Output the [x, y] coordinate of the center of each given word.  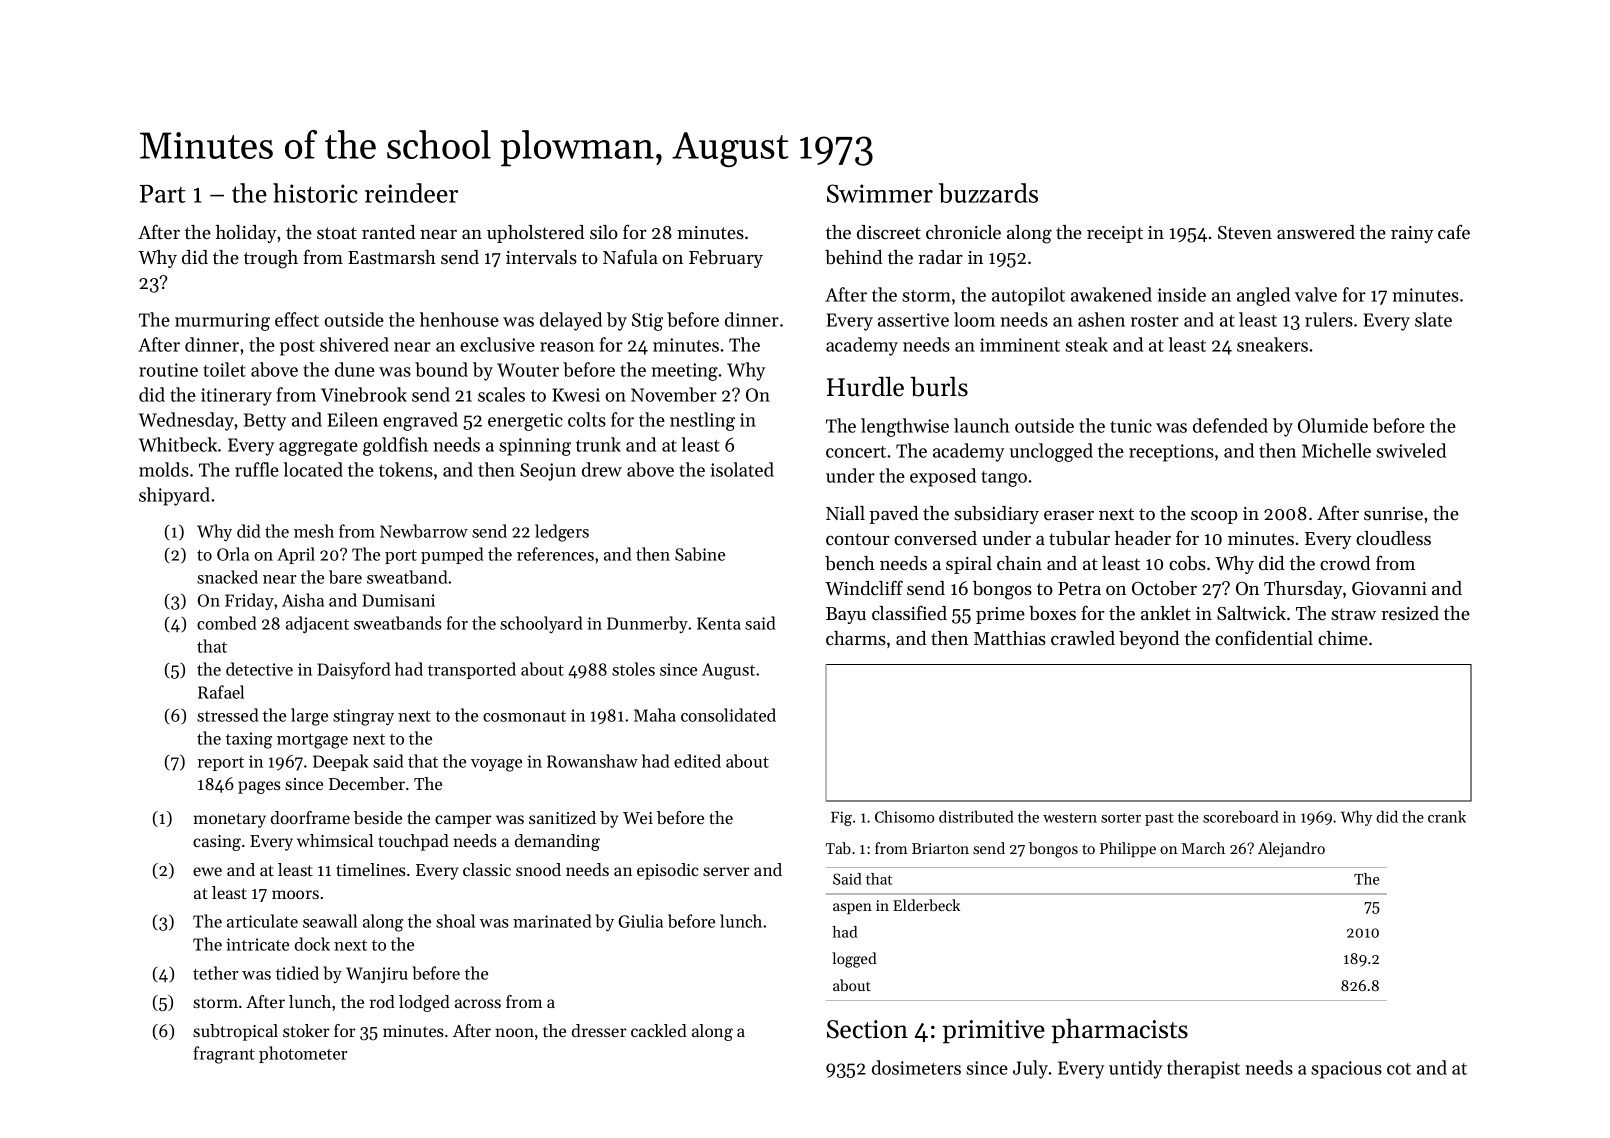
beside [378, 817]
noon [514, 1032]
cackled [659, 1030]
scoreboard [1241, 816]
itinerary [236, 397]
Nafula [630, 256]
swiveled [1411, 450]
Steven [1245, 233]
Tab [838, 848]
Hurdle [865, 386]
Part [163, 194]
